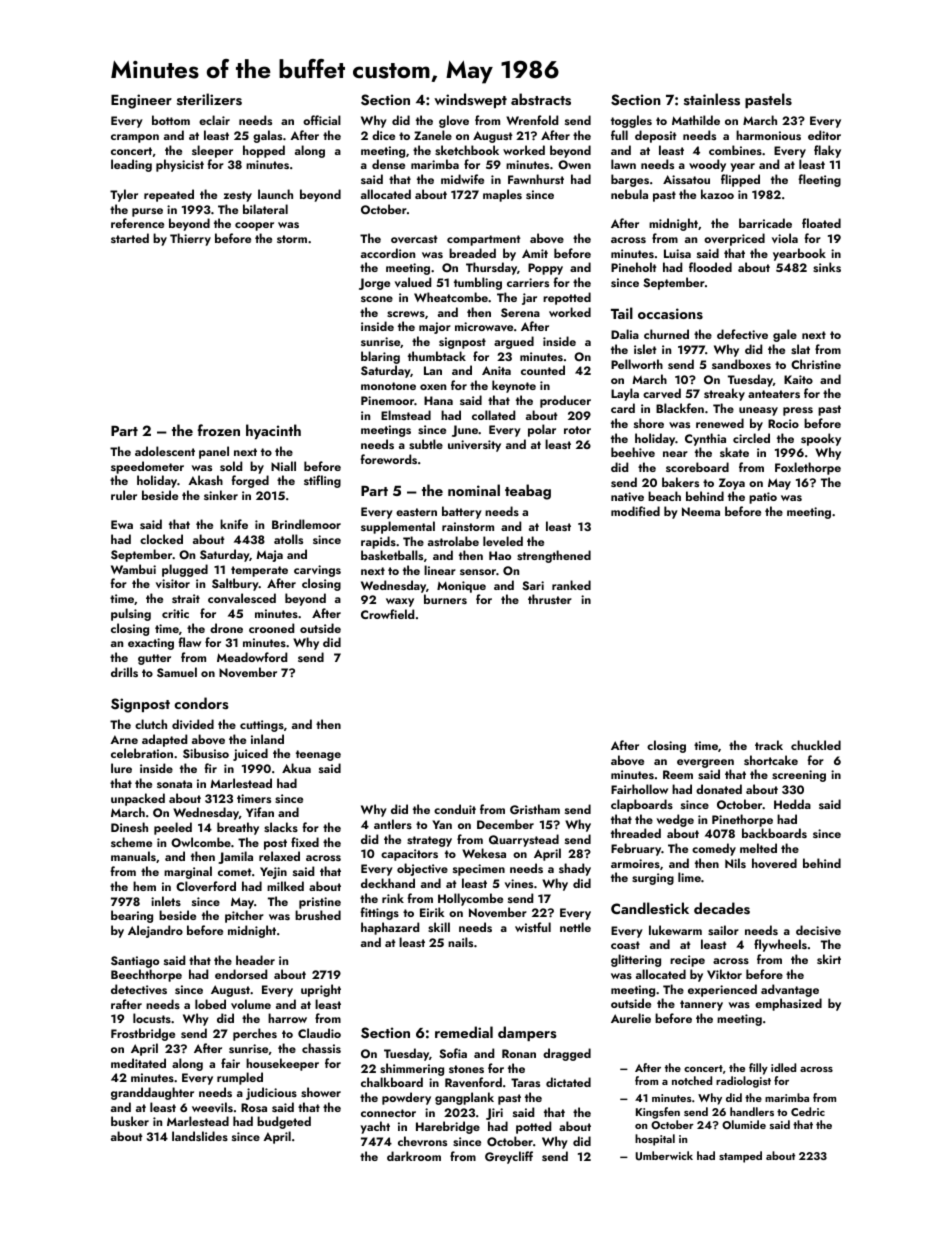 This screenshot has height=1233, width=952. Describe the element at coordinates (717, 194) in the screenshot. I see `kazoo` at that location.
